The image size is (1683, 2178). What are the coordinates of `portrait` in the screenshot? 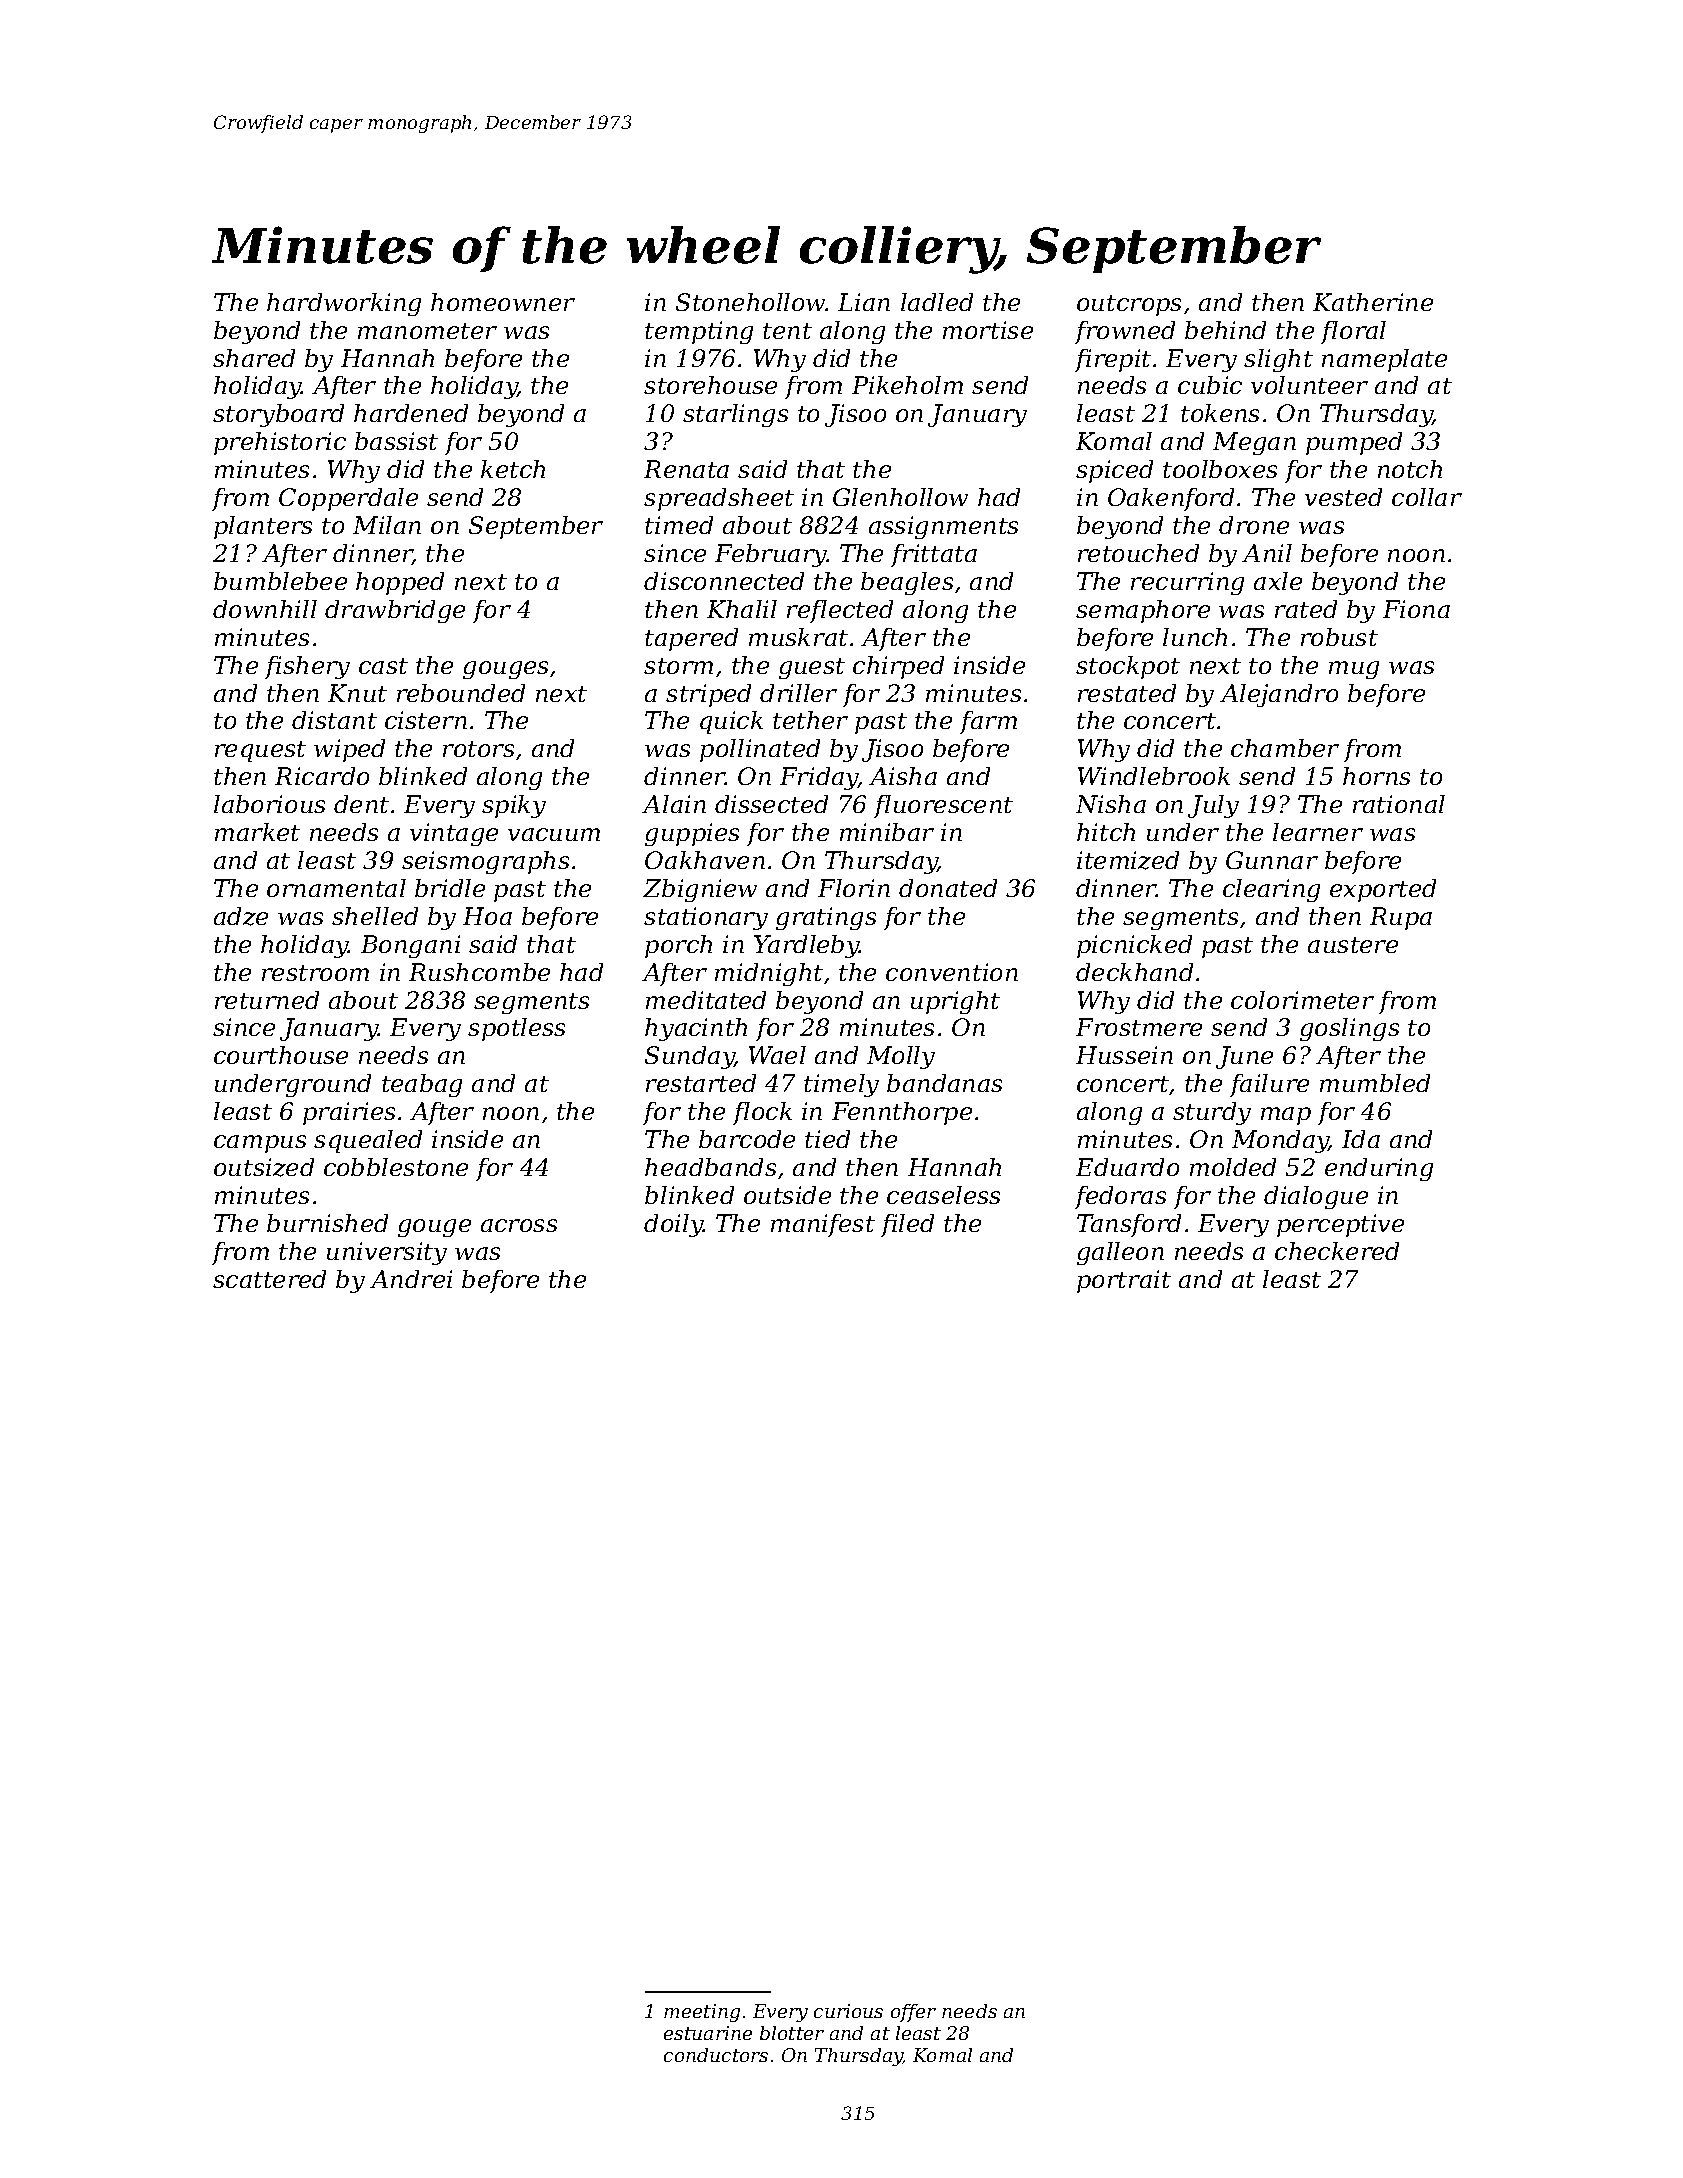 It's located at (1124, 1281).
